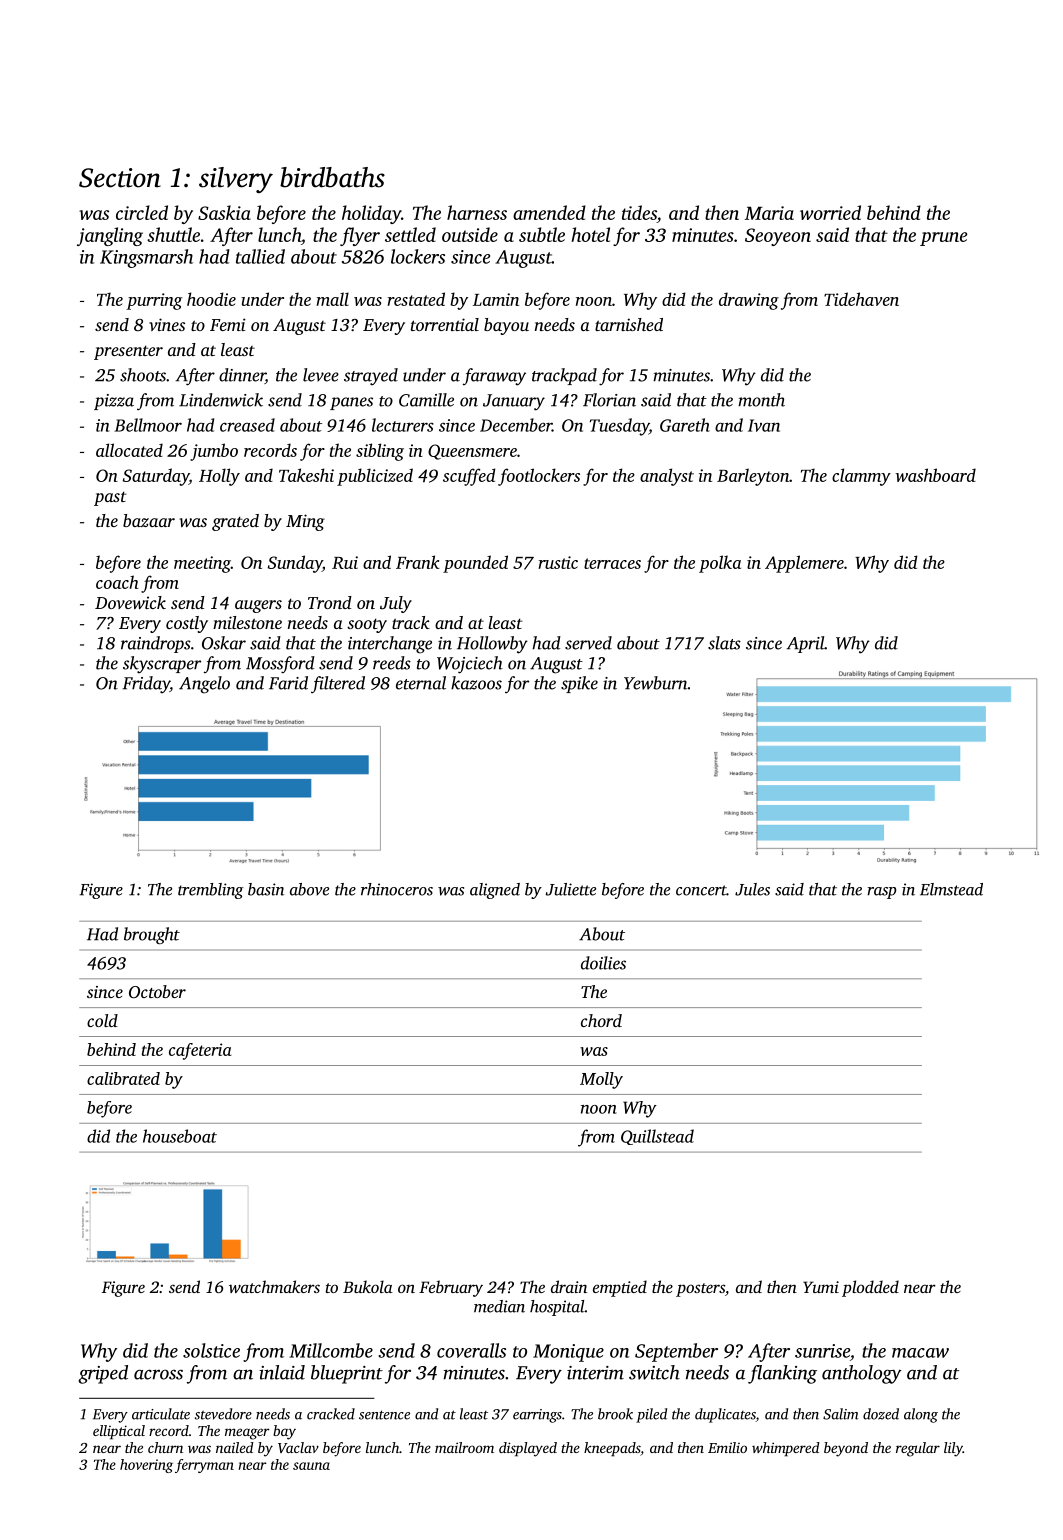 Image resolution: width=1063 pixels, height=1540 pixels. Describe the element at coordinates (769, 213) in the document. I see `Maria` at that location.
